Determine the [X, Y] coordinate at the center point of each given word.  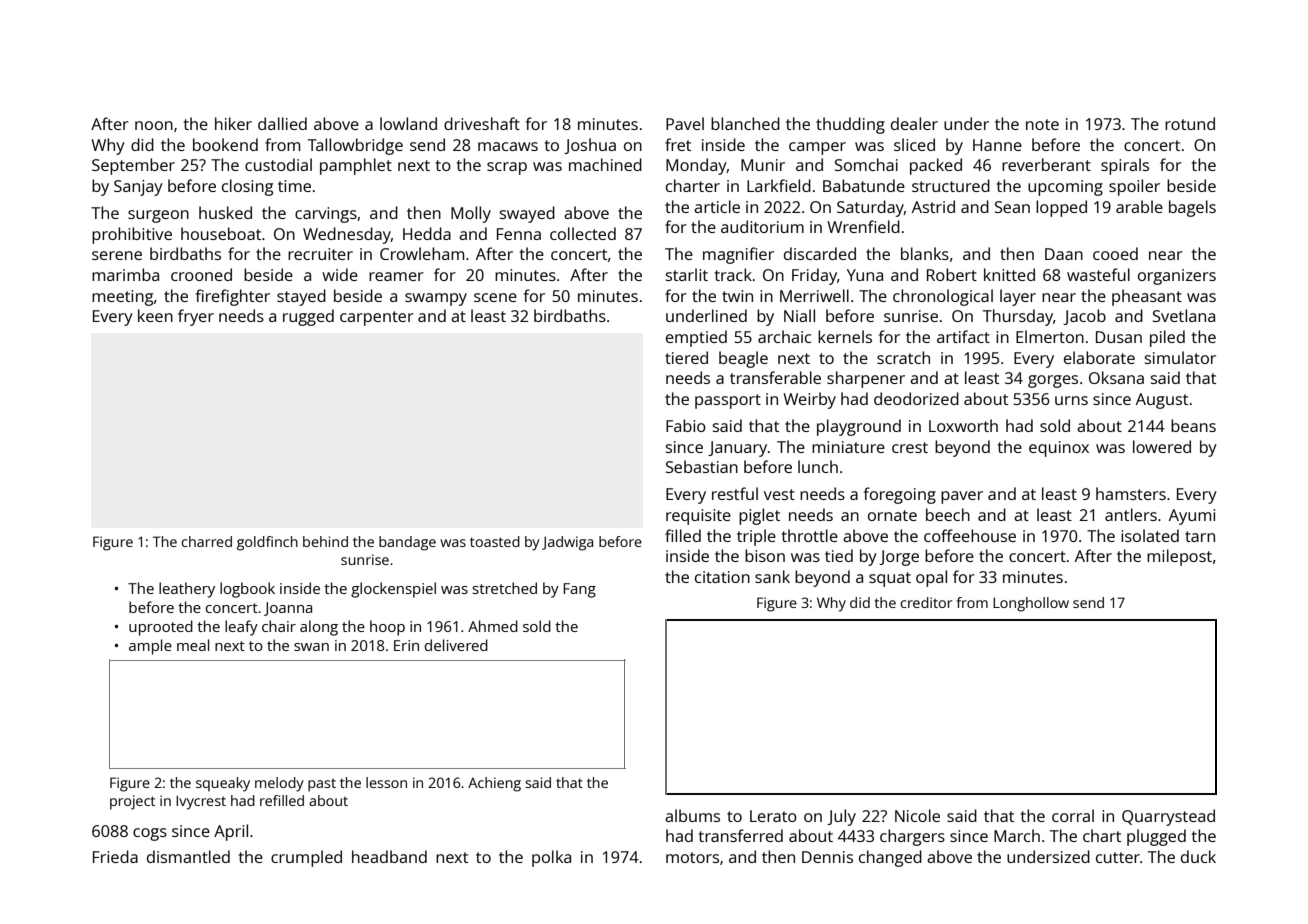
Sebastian [702, 466]
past [322, 785]
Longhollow [1031, 604]
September [133, 166]
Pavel [685, 123]
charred [206, 541]
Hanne [997, 145]
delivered [456, 645]
